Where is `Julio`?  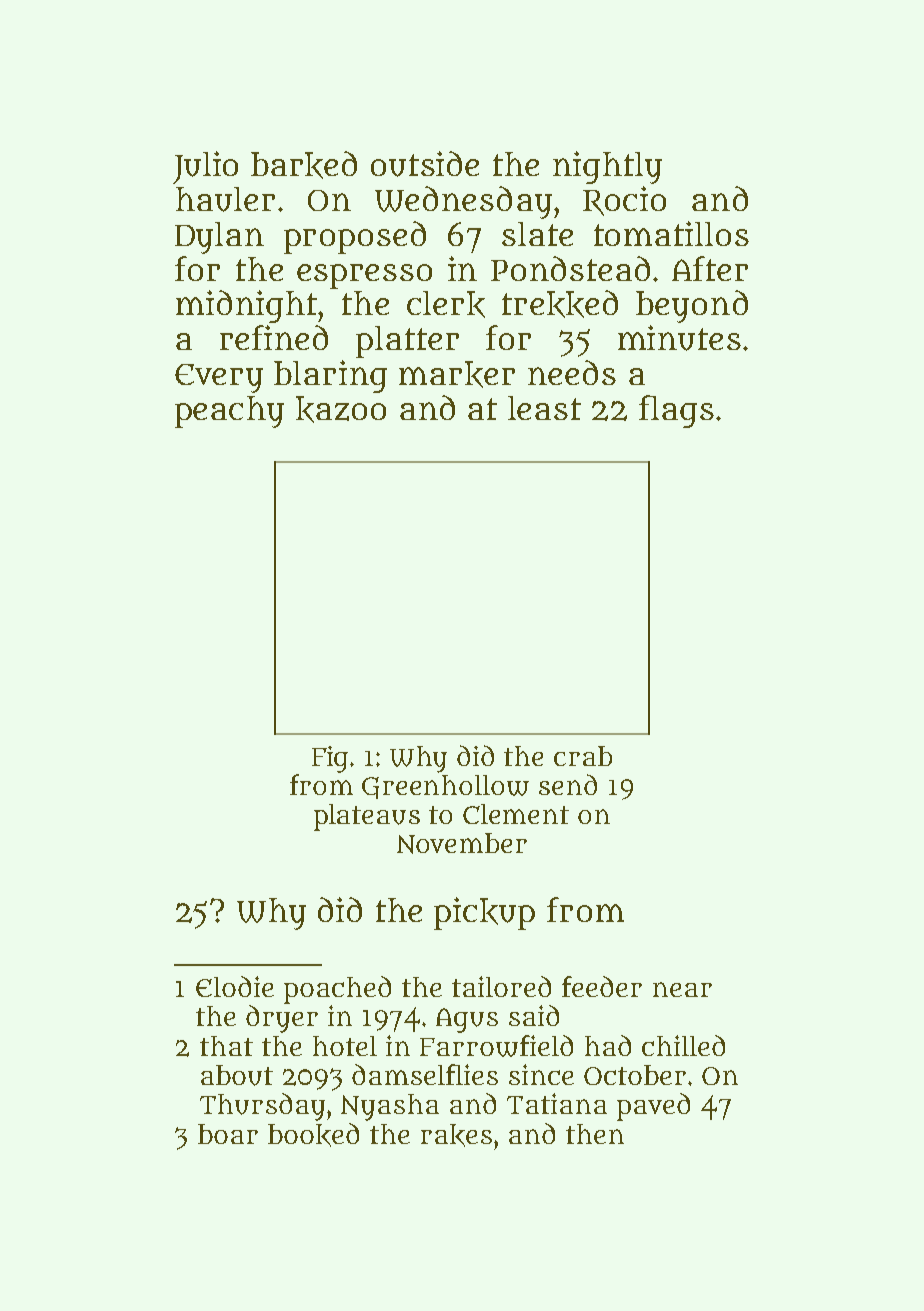
Julio is located at coordinates (205, 167).
